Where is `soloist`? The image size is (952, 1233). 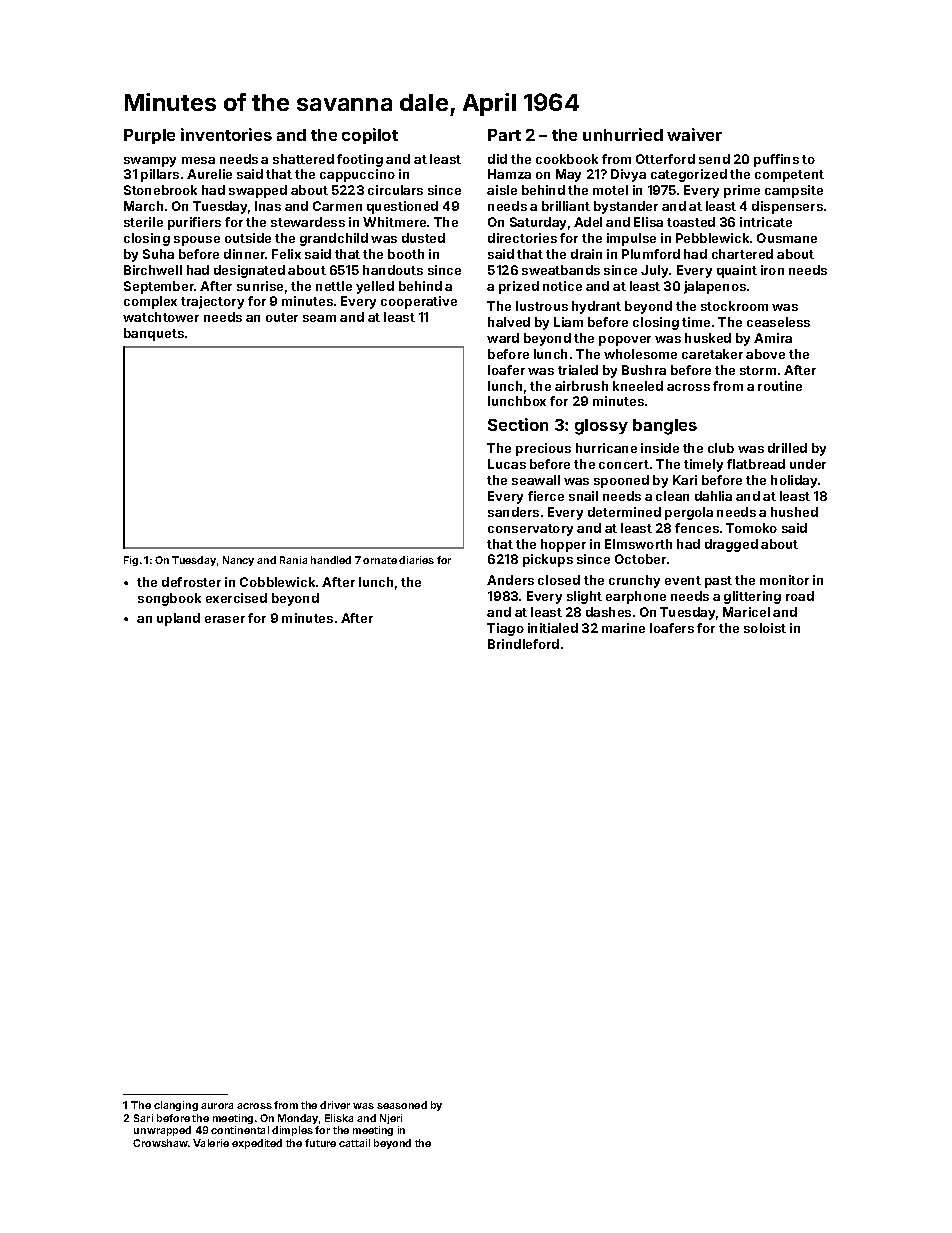 soloist is located at coordinates (765, 628).
